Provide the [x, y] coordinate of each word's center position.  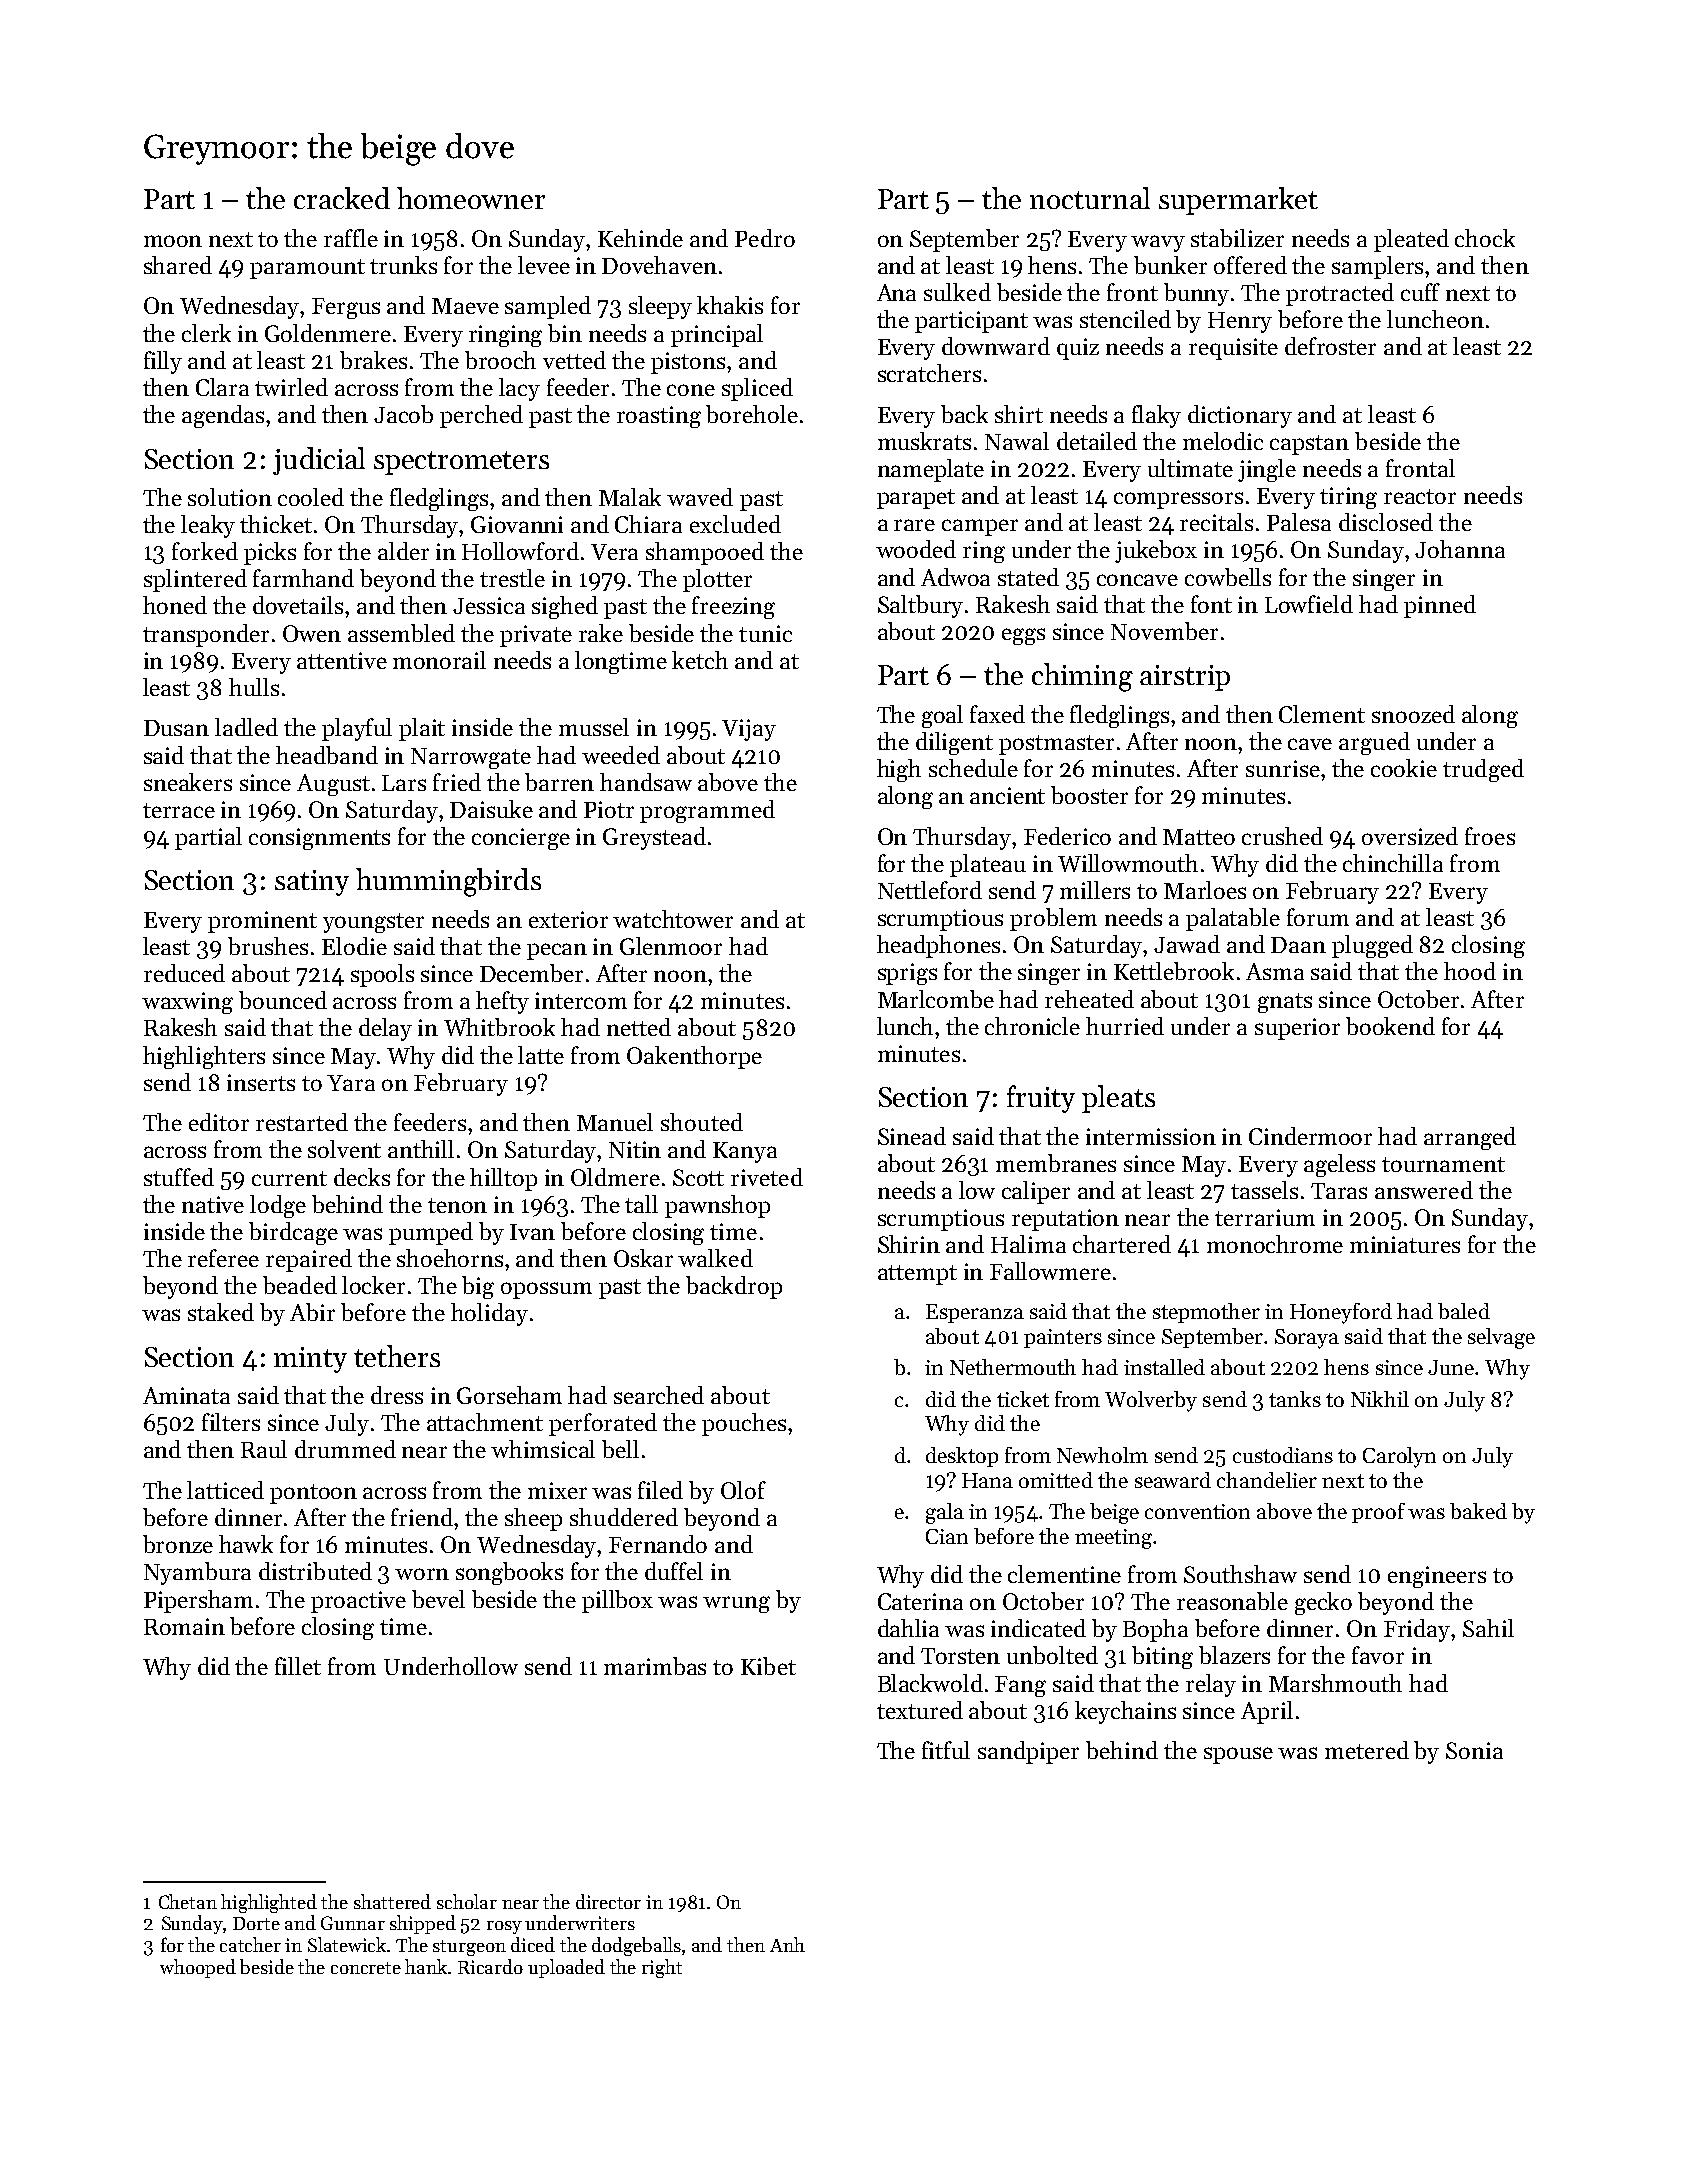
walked [715, 1258]
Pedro [765, 238]
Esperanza [975, 1313]
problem [1053, 919]
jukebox [1156, 551]
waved [700, 497]
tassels [1264, 1190]
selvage [1501, 1338]
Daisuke [491, 809]
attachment [485, 1422]
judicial [319, 461]
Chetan [188, 1901]
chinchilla [1393, 863]
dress [397, 1395]
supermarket [1238, 201]
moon [173, 241]
